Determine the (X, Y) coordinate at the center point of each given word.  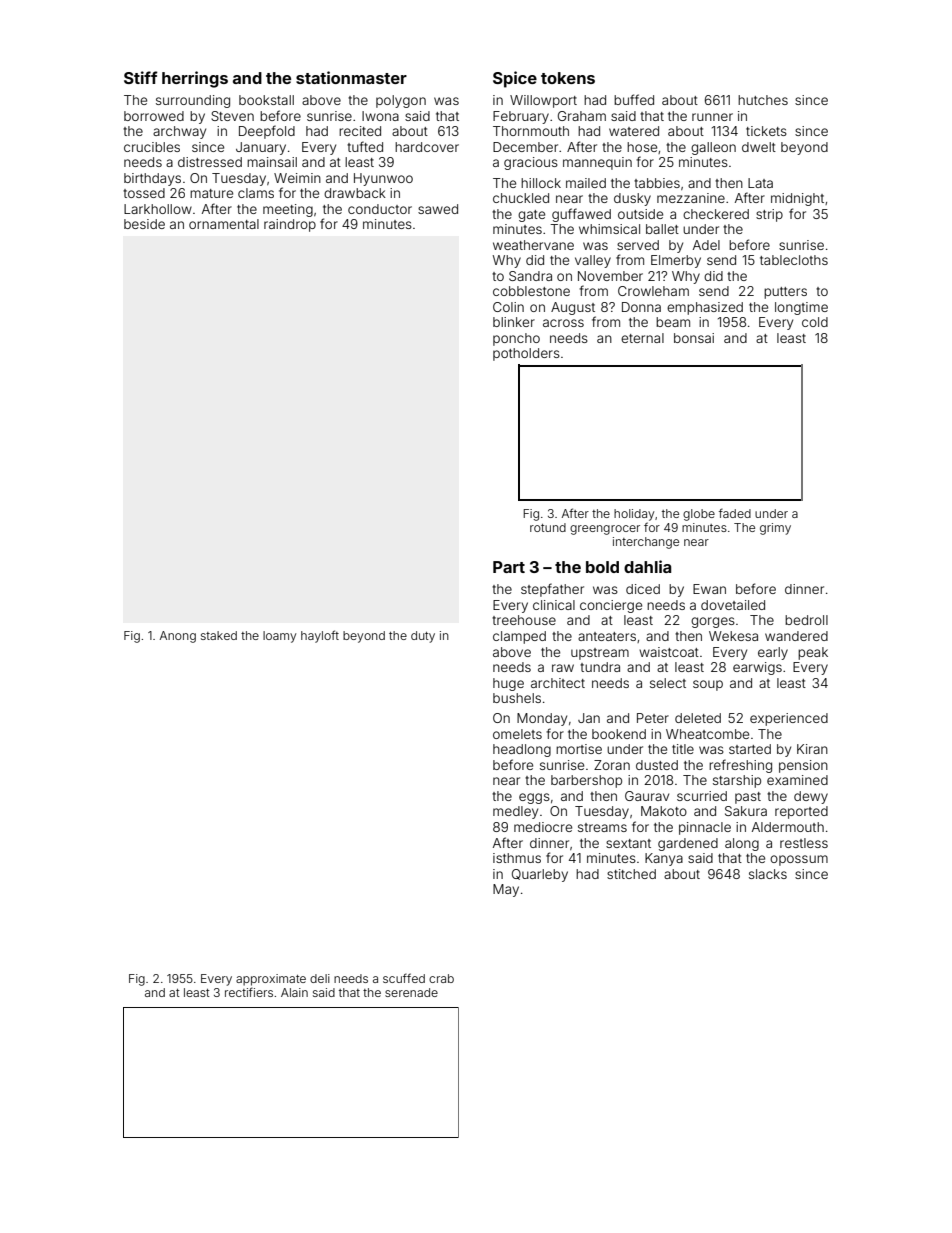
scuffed (404, 978)
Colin (508, 307)
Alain (294, 992)
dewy (811, 797)
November (610, 276)
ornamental (224, 224)
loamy (279, 637)
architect (558, 683)
